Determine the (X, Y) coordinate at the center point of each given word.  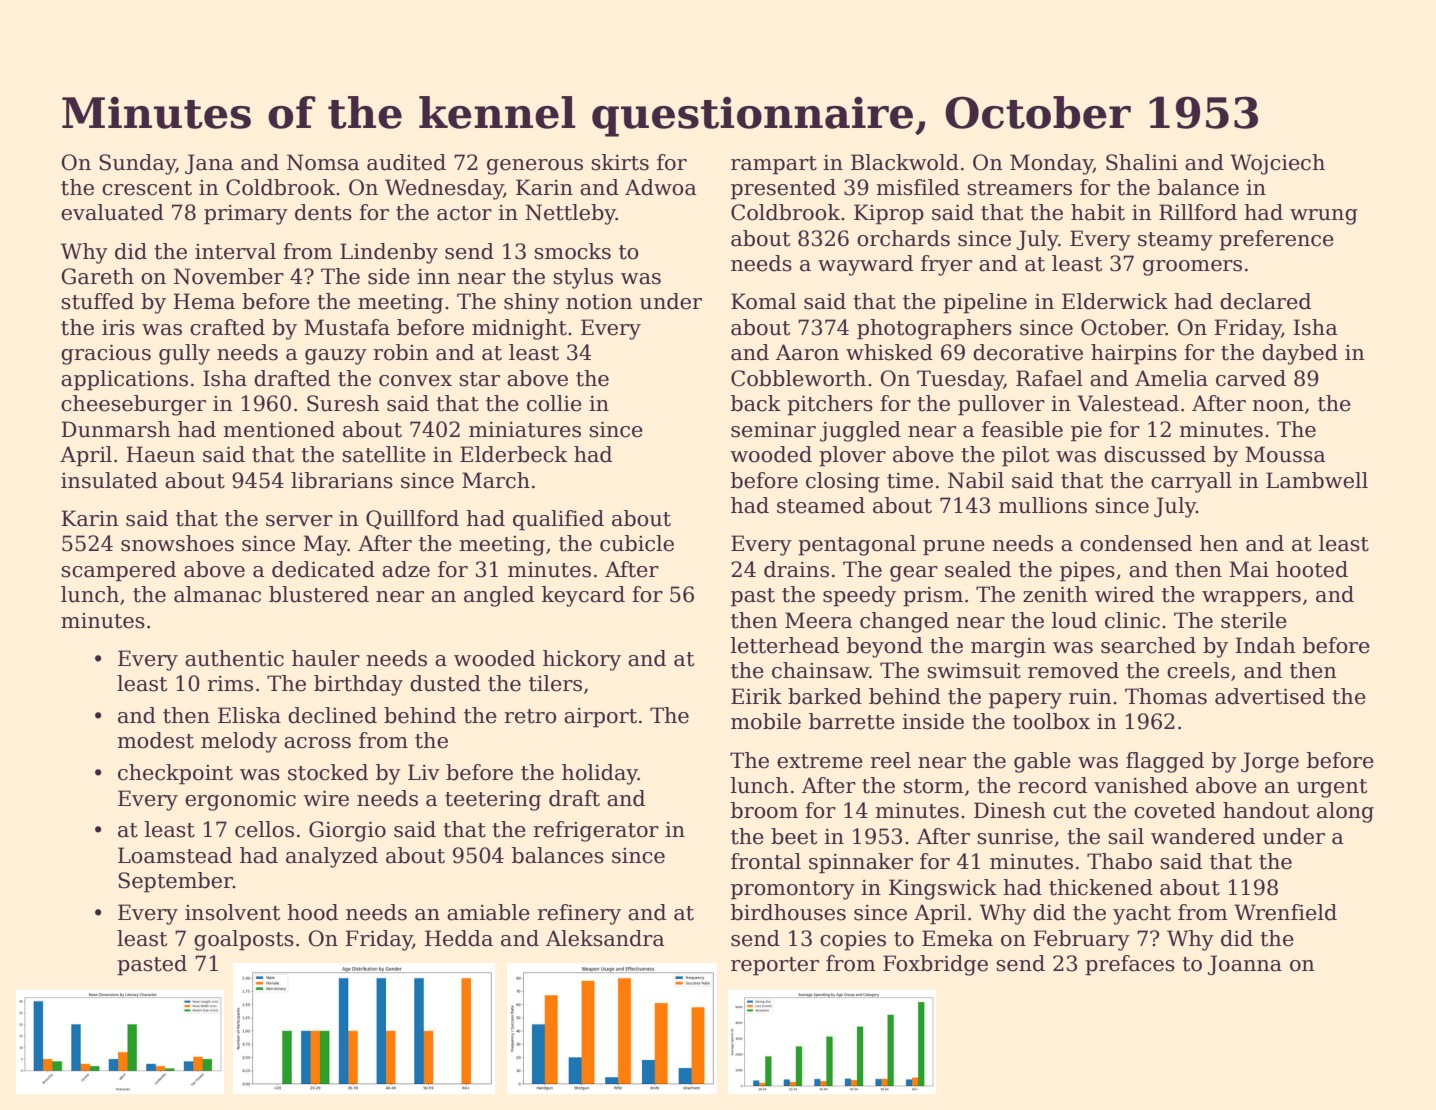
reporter (775, 966)
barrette (852, 721)
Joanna (1245, 965)
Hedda (459, 938)
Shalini (1142, 162)
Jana (209, 164)
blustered (319, 594)
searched (1148, 645)
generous (535, 167)
